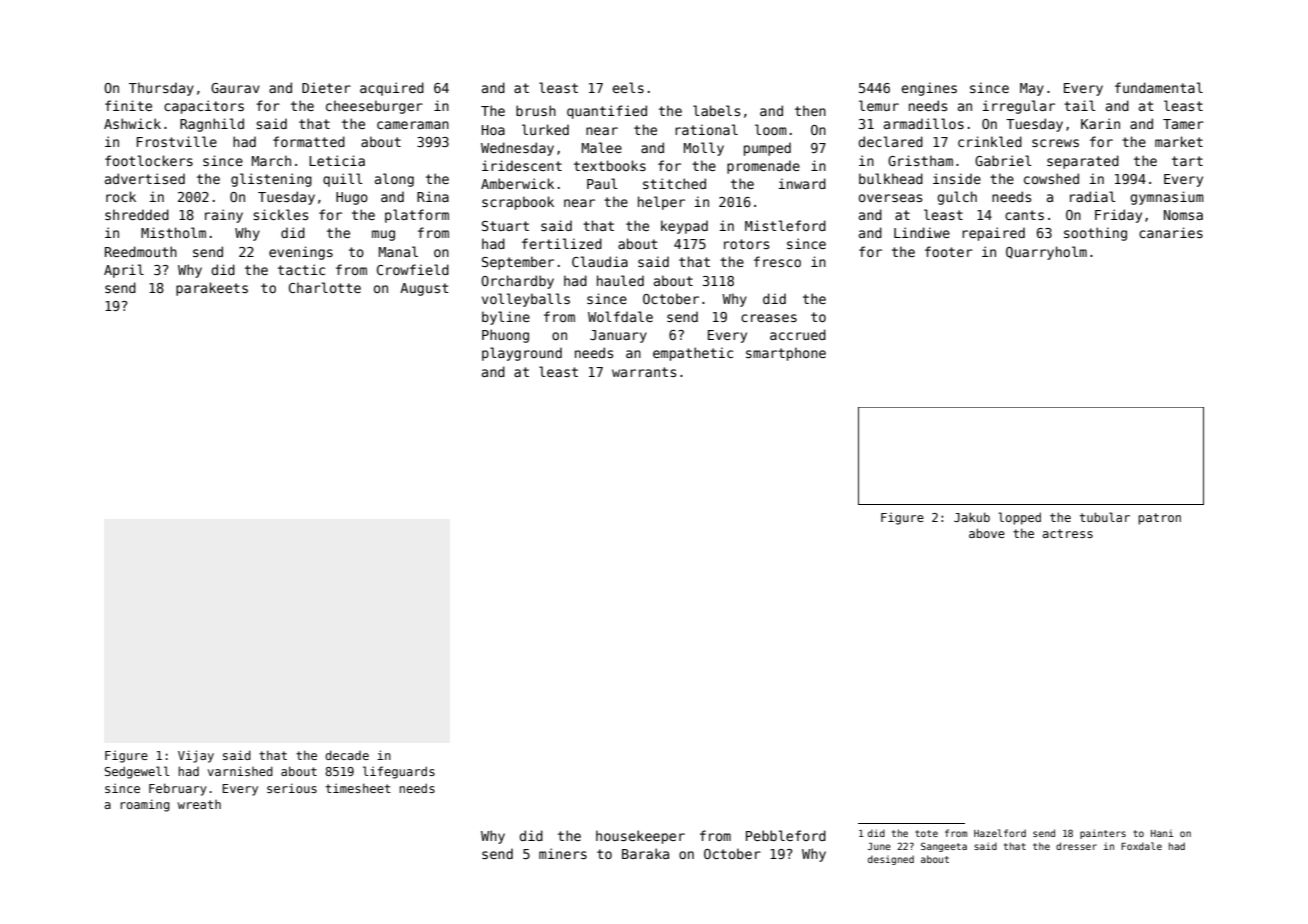 This screenshot has width=1308, height=924. Describe the element at coordinates (644, 372) in the screenshot. I see `warrants` at that location.
